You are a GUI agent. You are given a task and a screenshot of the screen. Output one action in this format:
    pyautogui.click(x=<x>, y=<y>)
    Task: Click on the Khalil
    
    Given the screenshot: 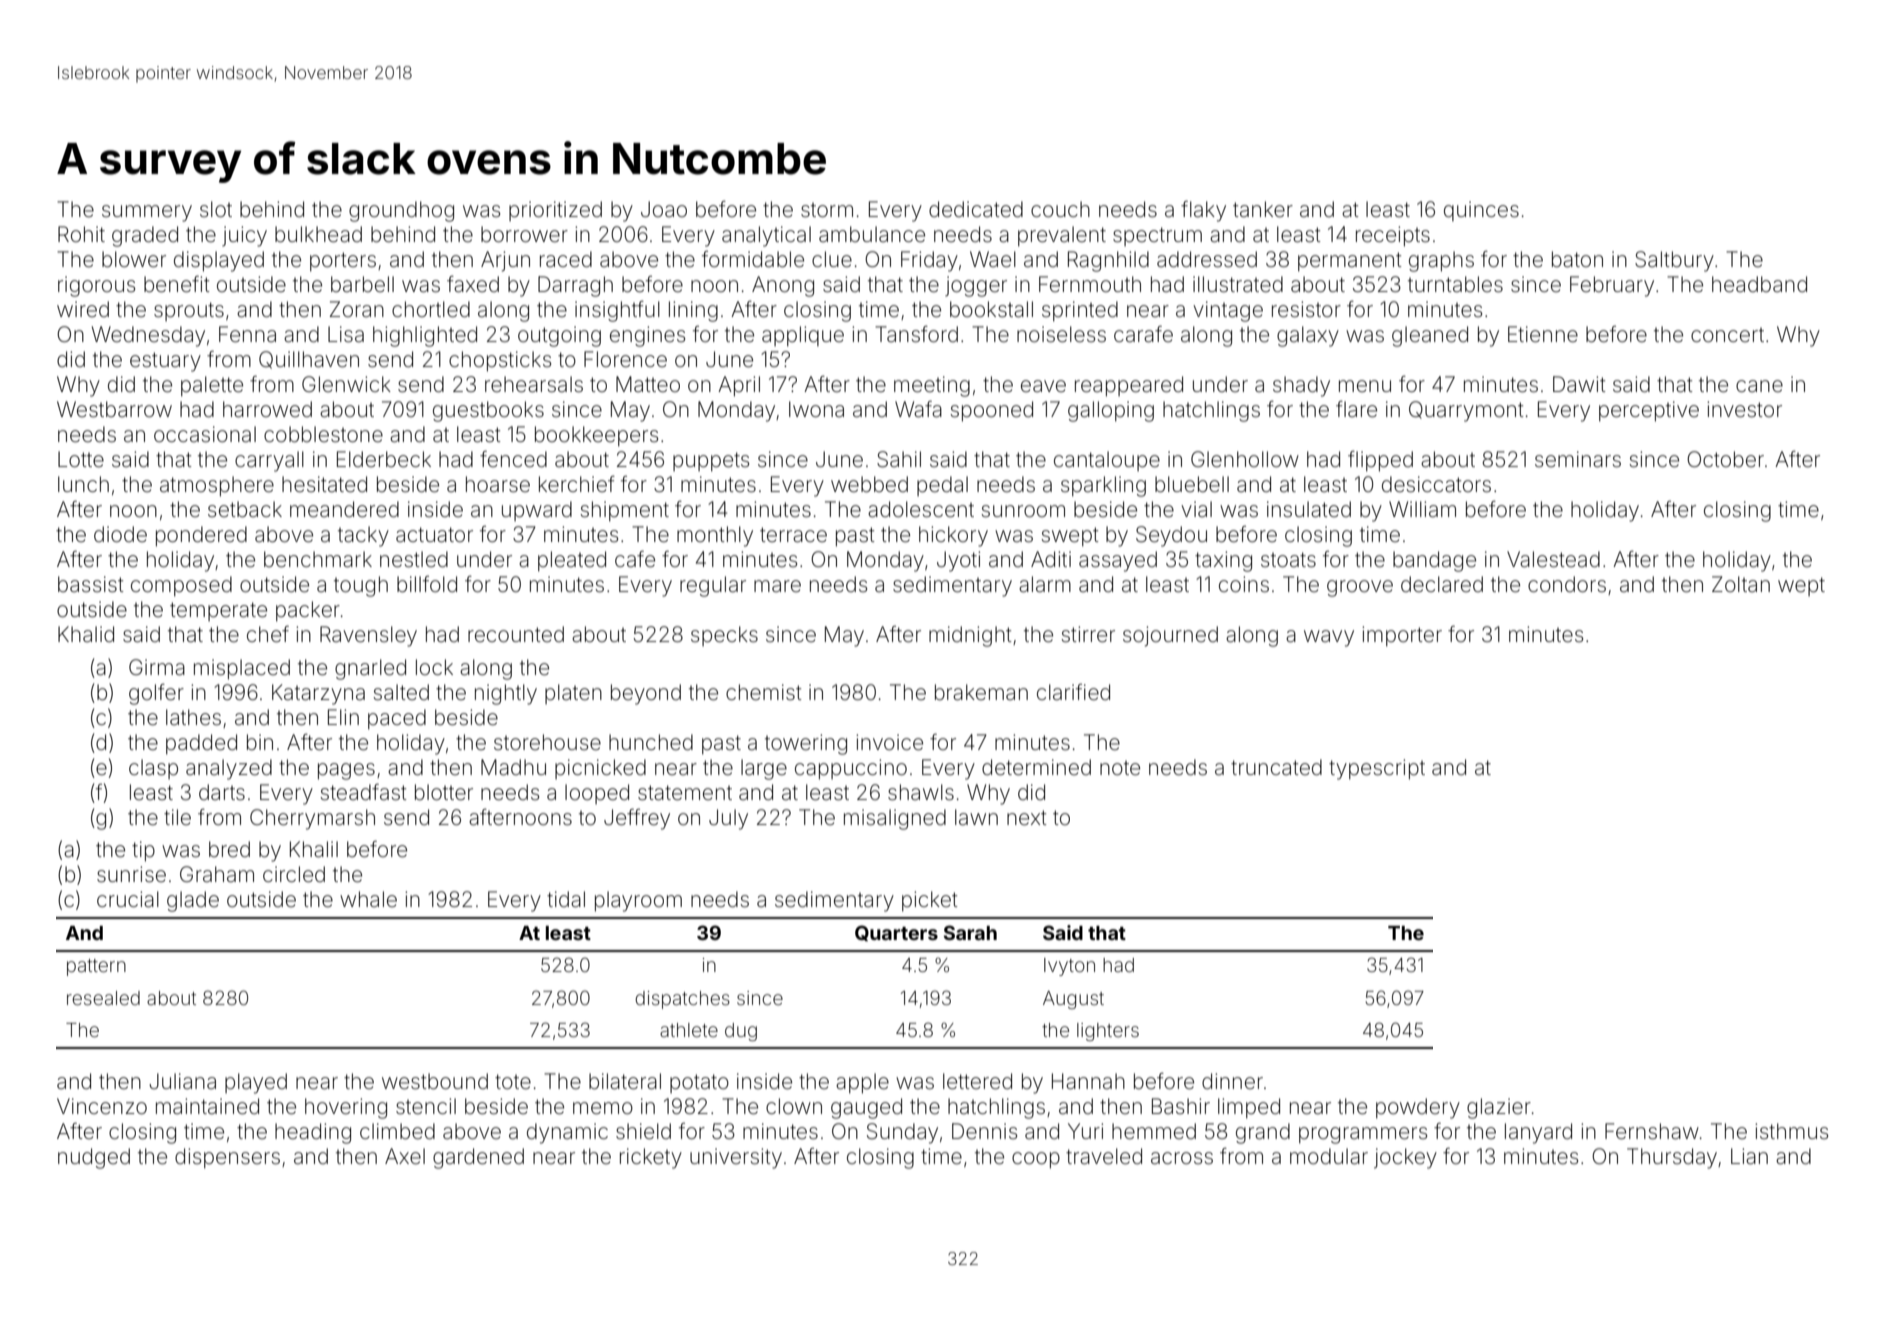 What is the action you would take?
    pyautogui.click(x=314, y=849)
